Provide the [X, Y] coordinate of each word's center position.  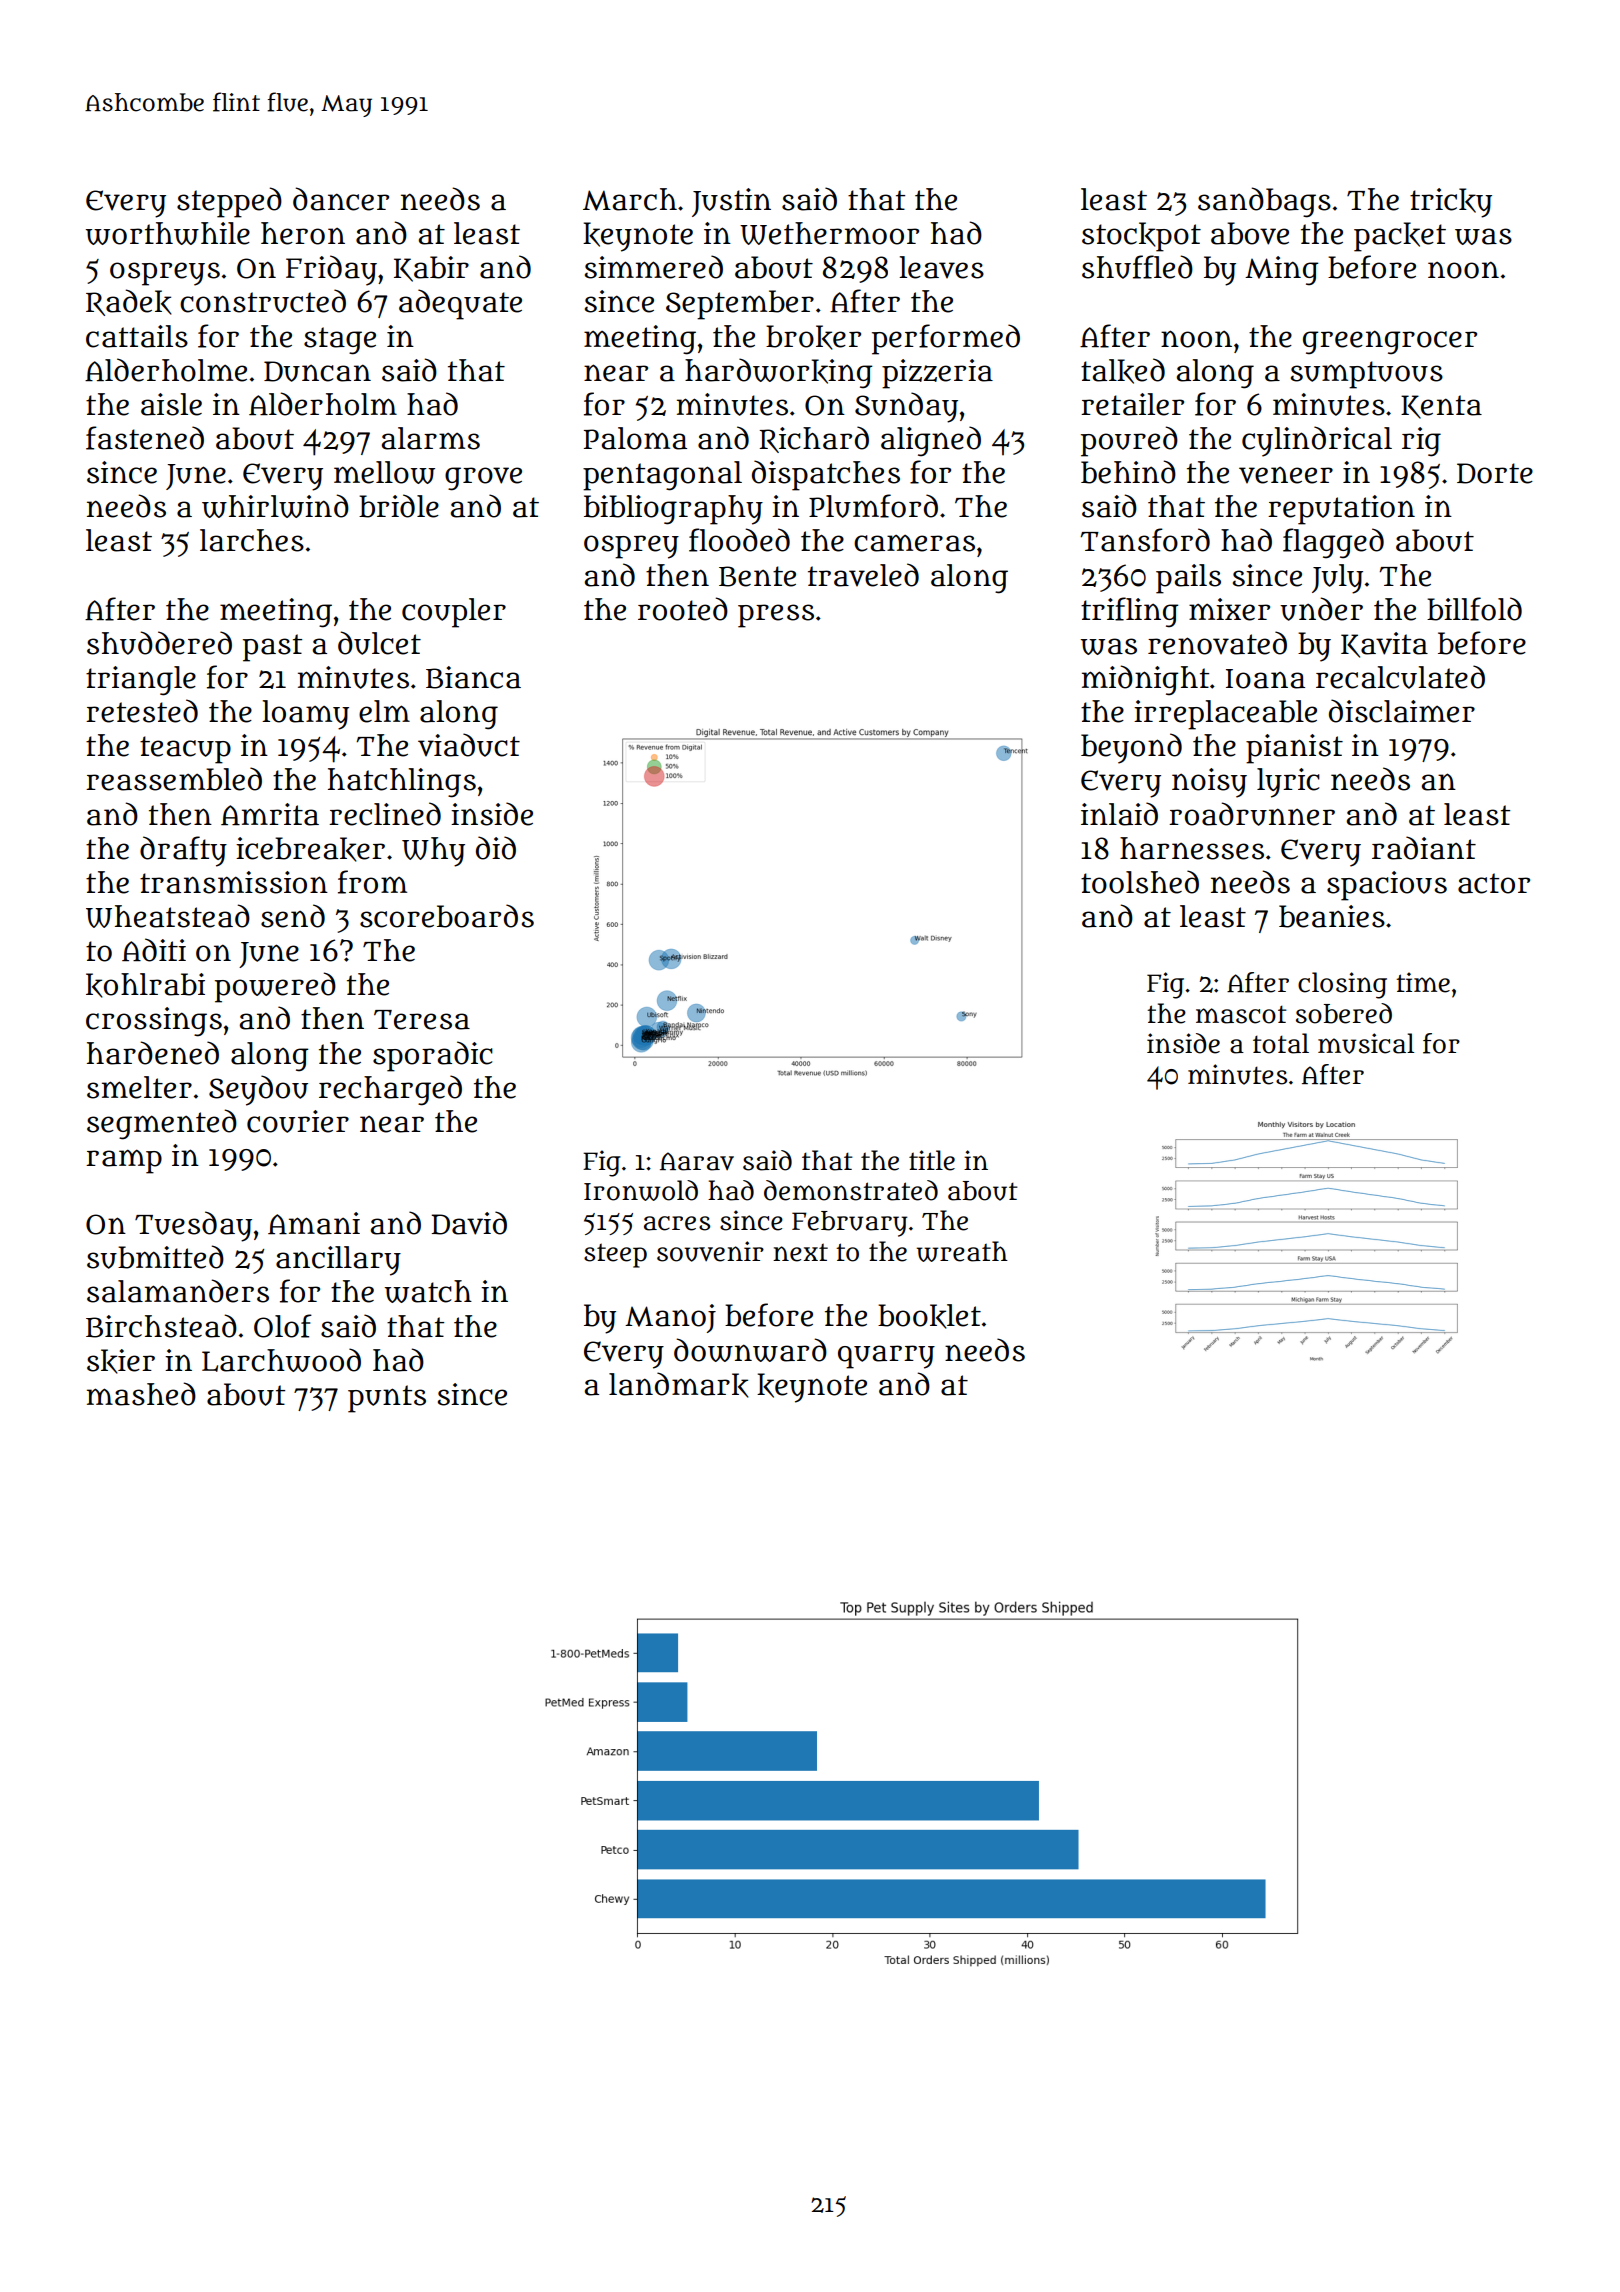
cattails [137, 336]
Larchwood [281, 1360]
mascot [1241, 1014]
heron [303, 233]
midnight [1145, 680]
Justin [731, 202]
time [1423, 982]
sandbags [1264, 202]
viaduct [469, 745]
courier [298, 1121]
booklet [929, 1316]
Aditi [154, 950]
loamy [305, 715]
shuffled [1137, 267]
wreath [962, 1251]
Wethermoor [829, 233]
